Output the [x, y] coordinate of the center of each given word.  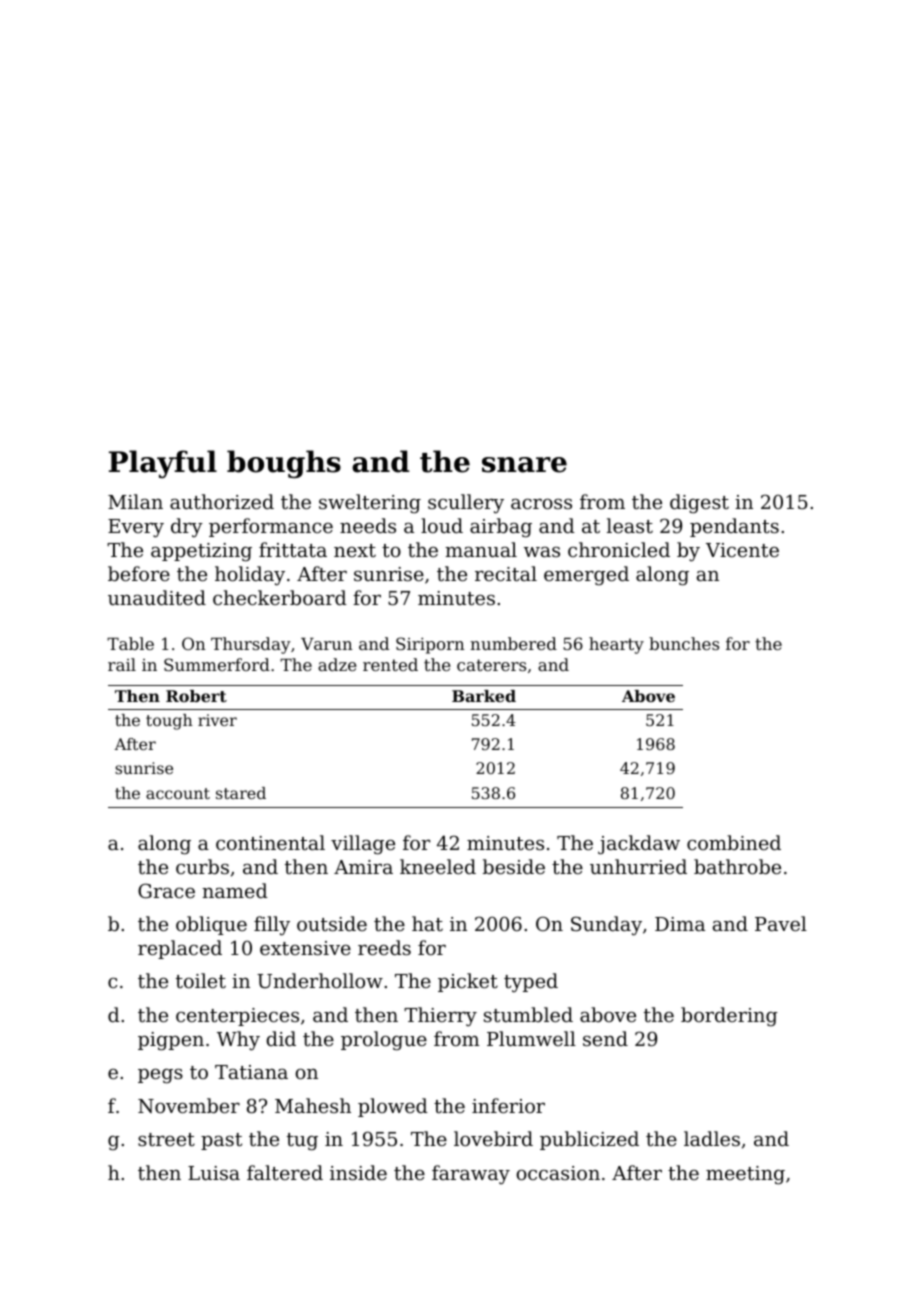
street [166, 1139]
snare [524, 465]
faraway [471, 1174]
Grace [166, 890]
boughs [284, 464]
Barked [484, 696]
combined [734, 842]
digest [699, 504]
